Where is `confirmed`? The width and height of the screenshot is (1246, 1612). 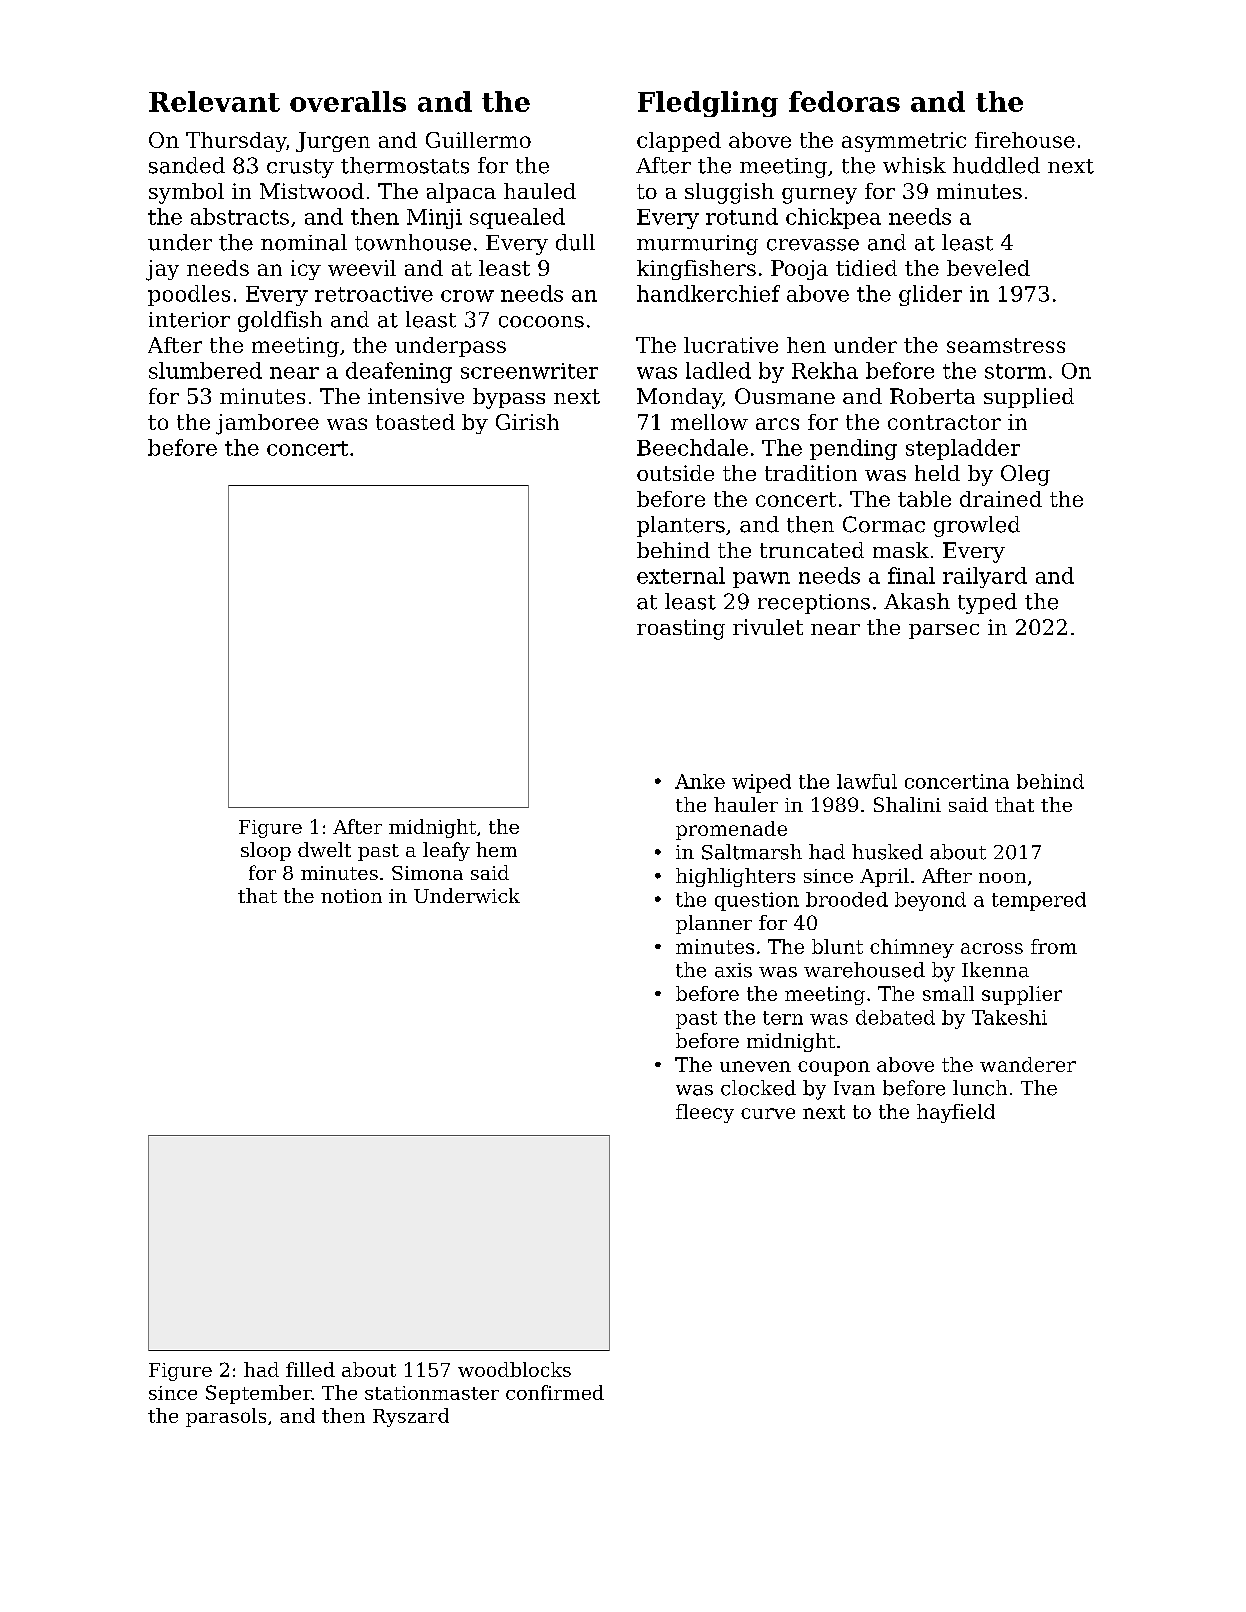 confirmed is located at coordinates (555, 1392).
